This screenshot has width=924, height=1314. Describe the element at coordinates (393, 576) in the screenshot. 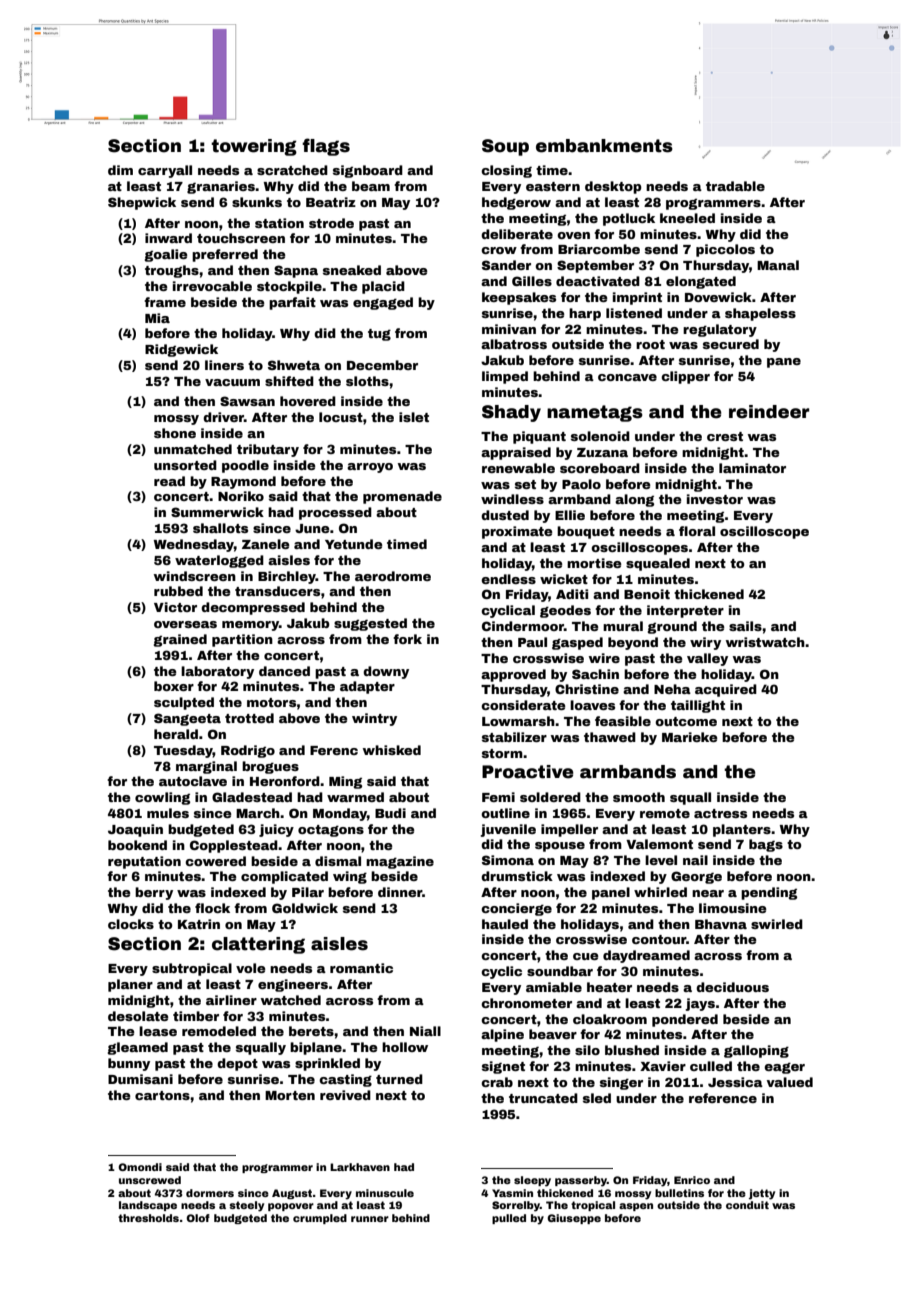

I see `aerodrome` at that location.
